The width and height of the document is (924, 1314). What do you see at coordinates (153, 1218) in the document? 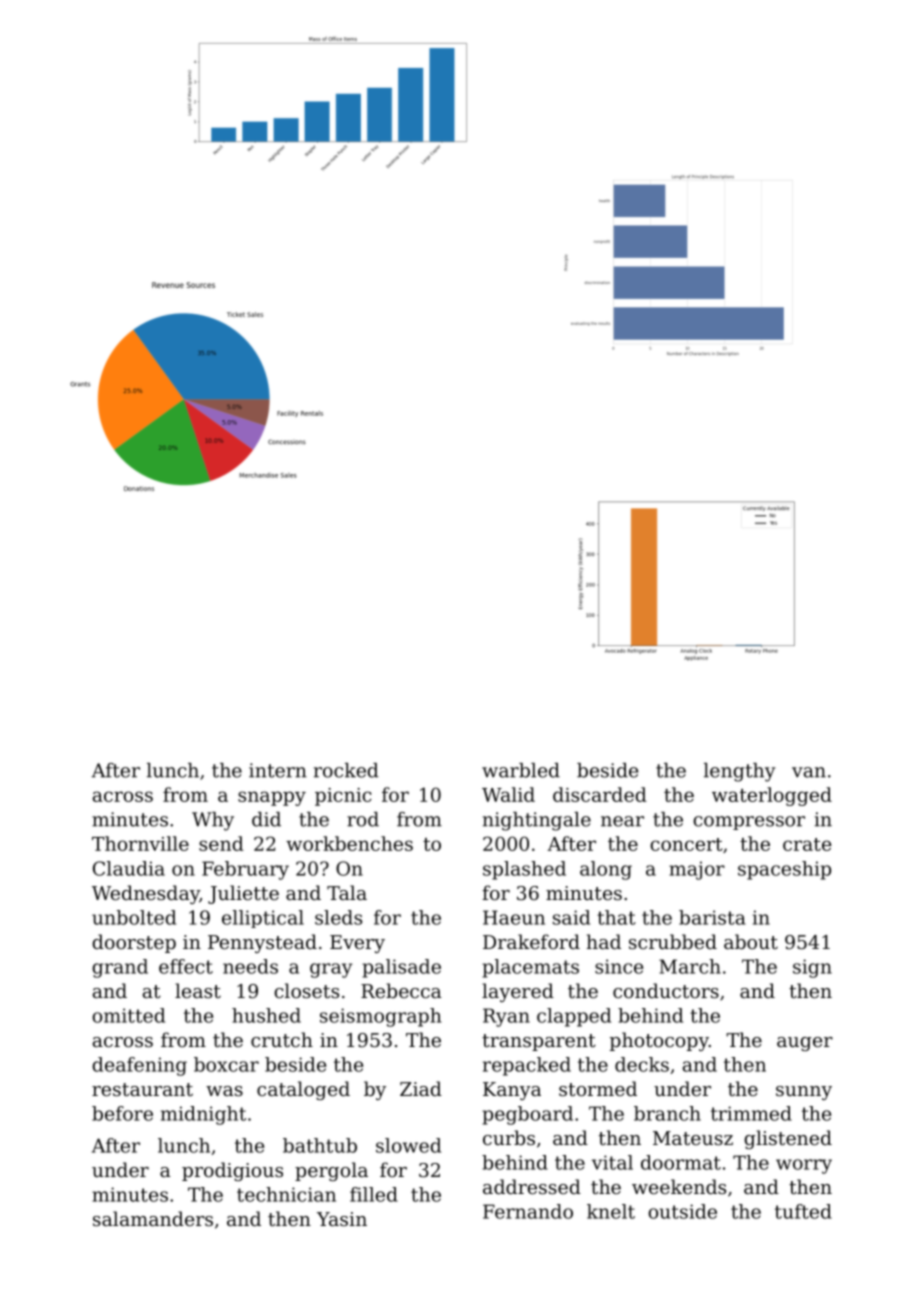
I see `salamanders` at bounding box center [153, 1218].
